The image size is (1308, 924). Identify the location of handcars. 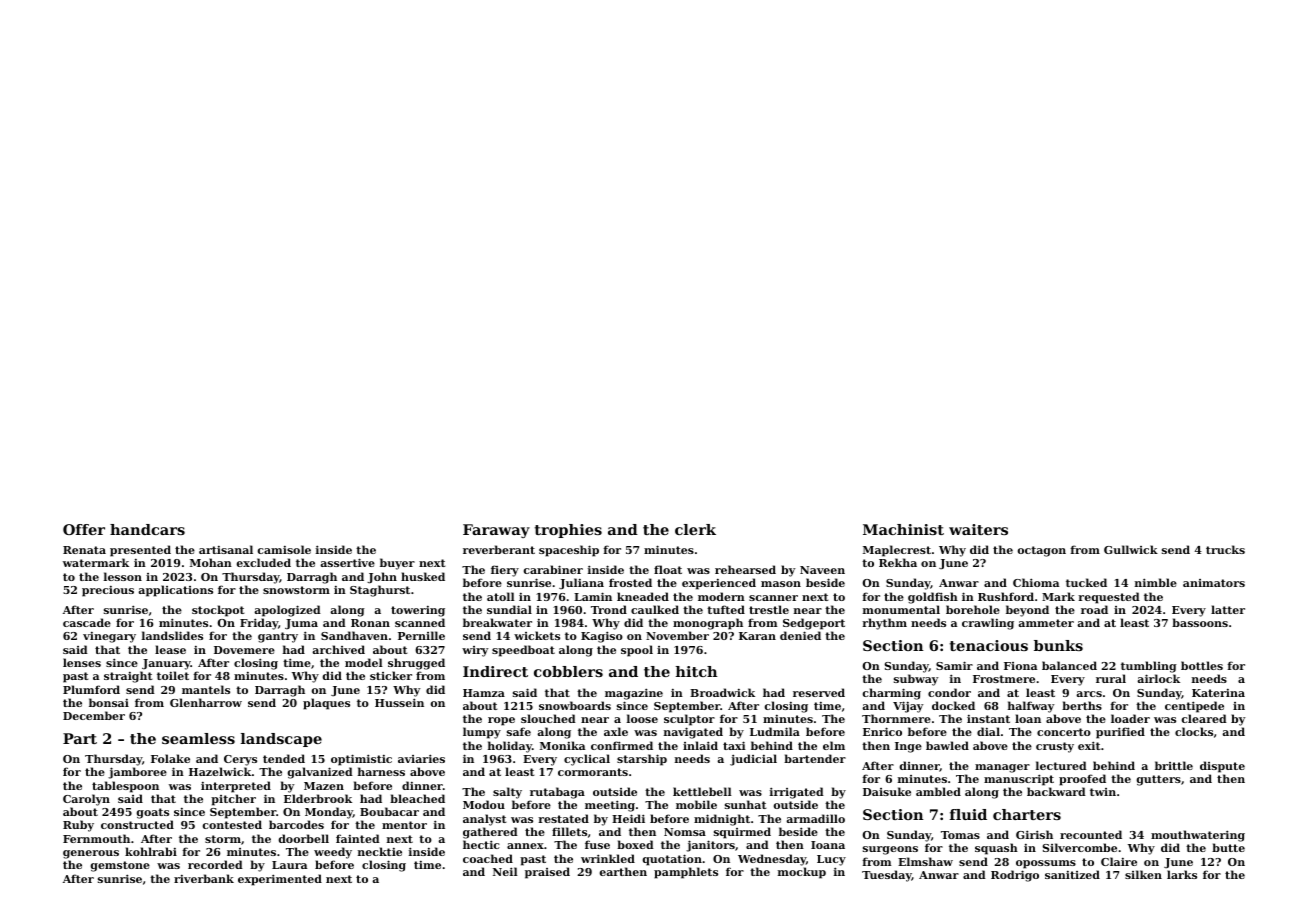
(147, 529).
